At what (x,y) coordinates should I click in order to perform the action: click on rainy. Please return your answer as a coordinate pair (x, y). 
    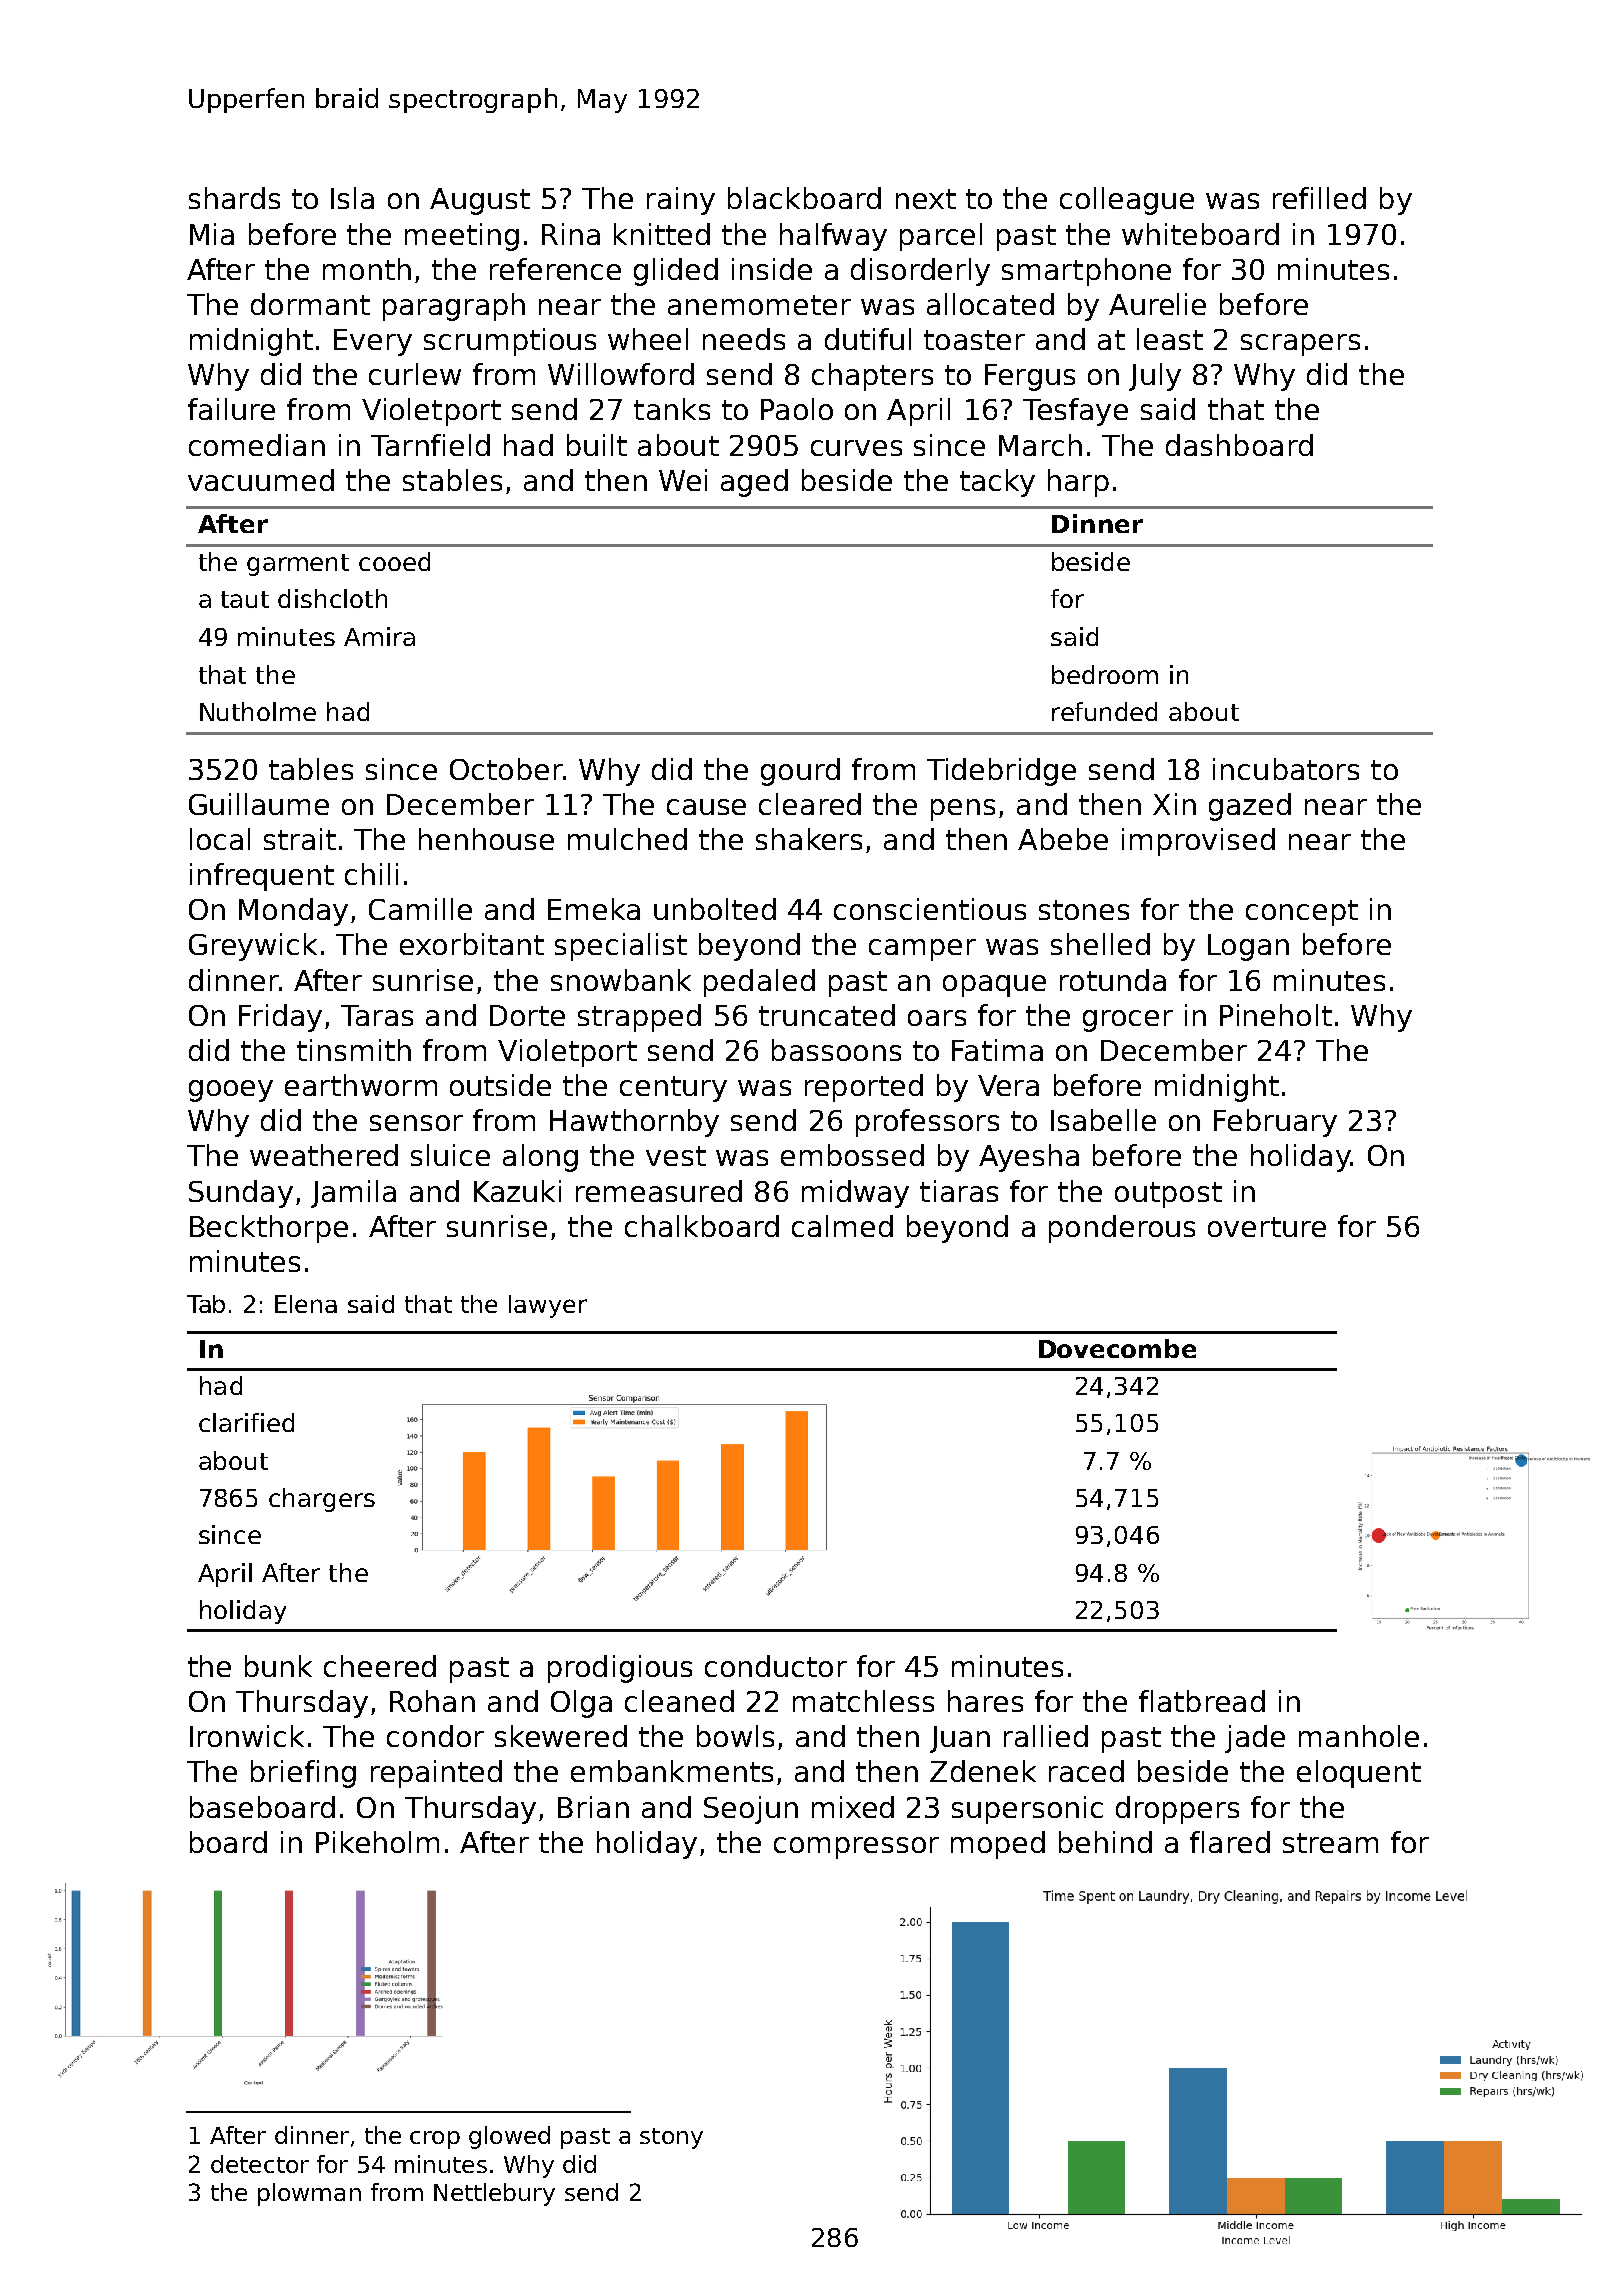
    Looking at the image, I should click on (681, 201).
